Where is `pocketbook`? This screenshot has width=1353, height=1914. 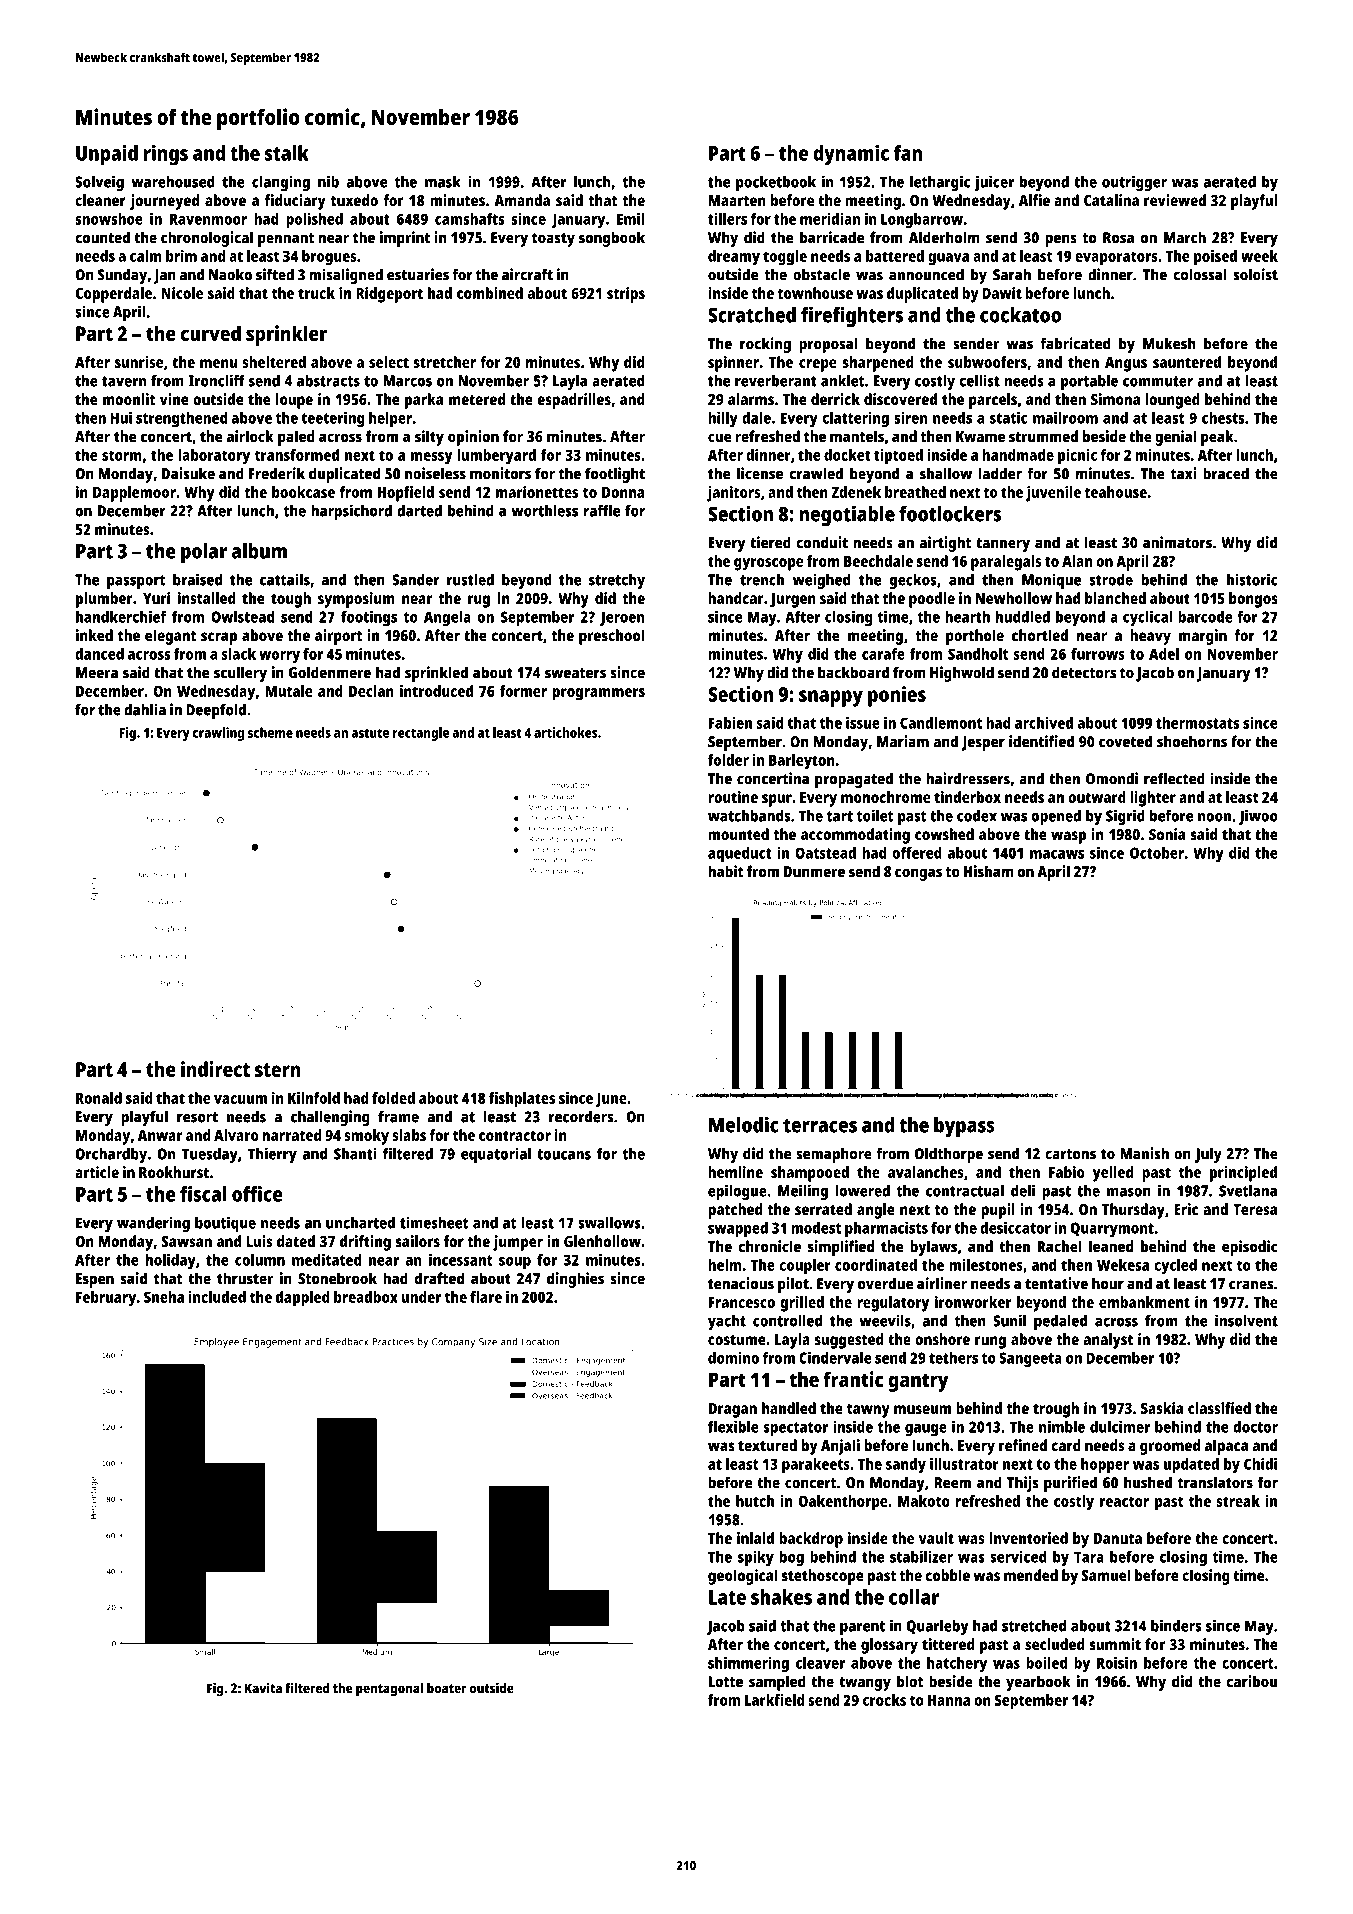 pocketbook is located at coordinates (776, 183).
